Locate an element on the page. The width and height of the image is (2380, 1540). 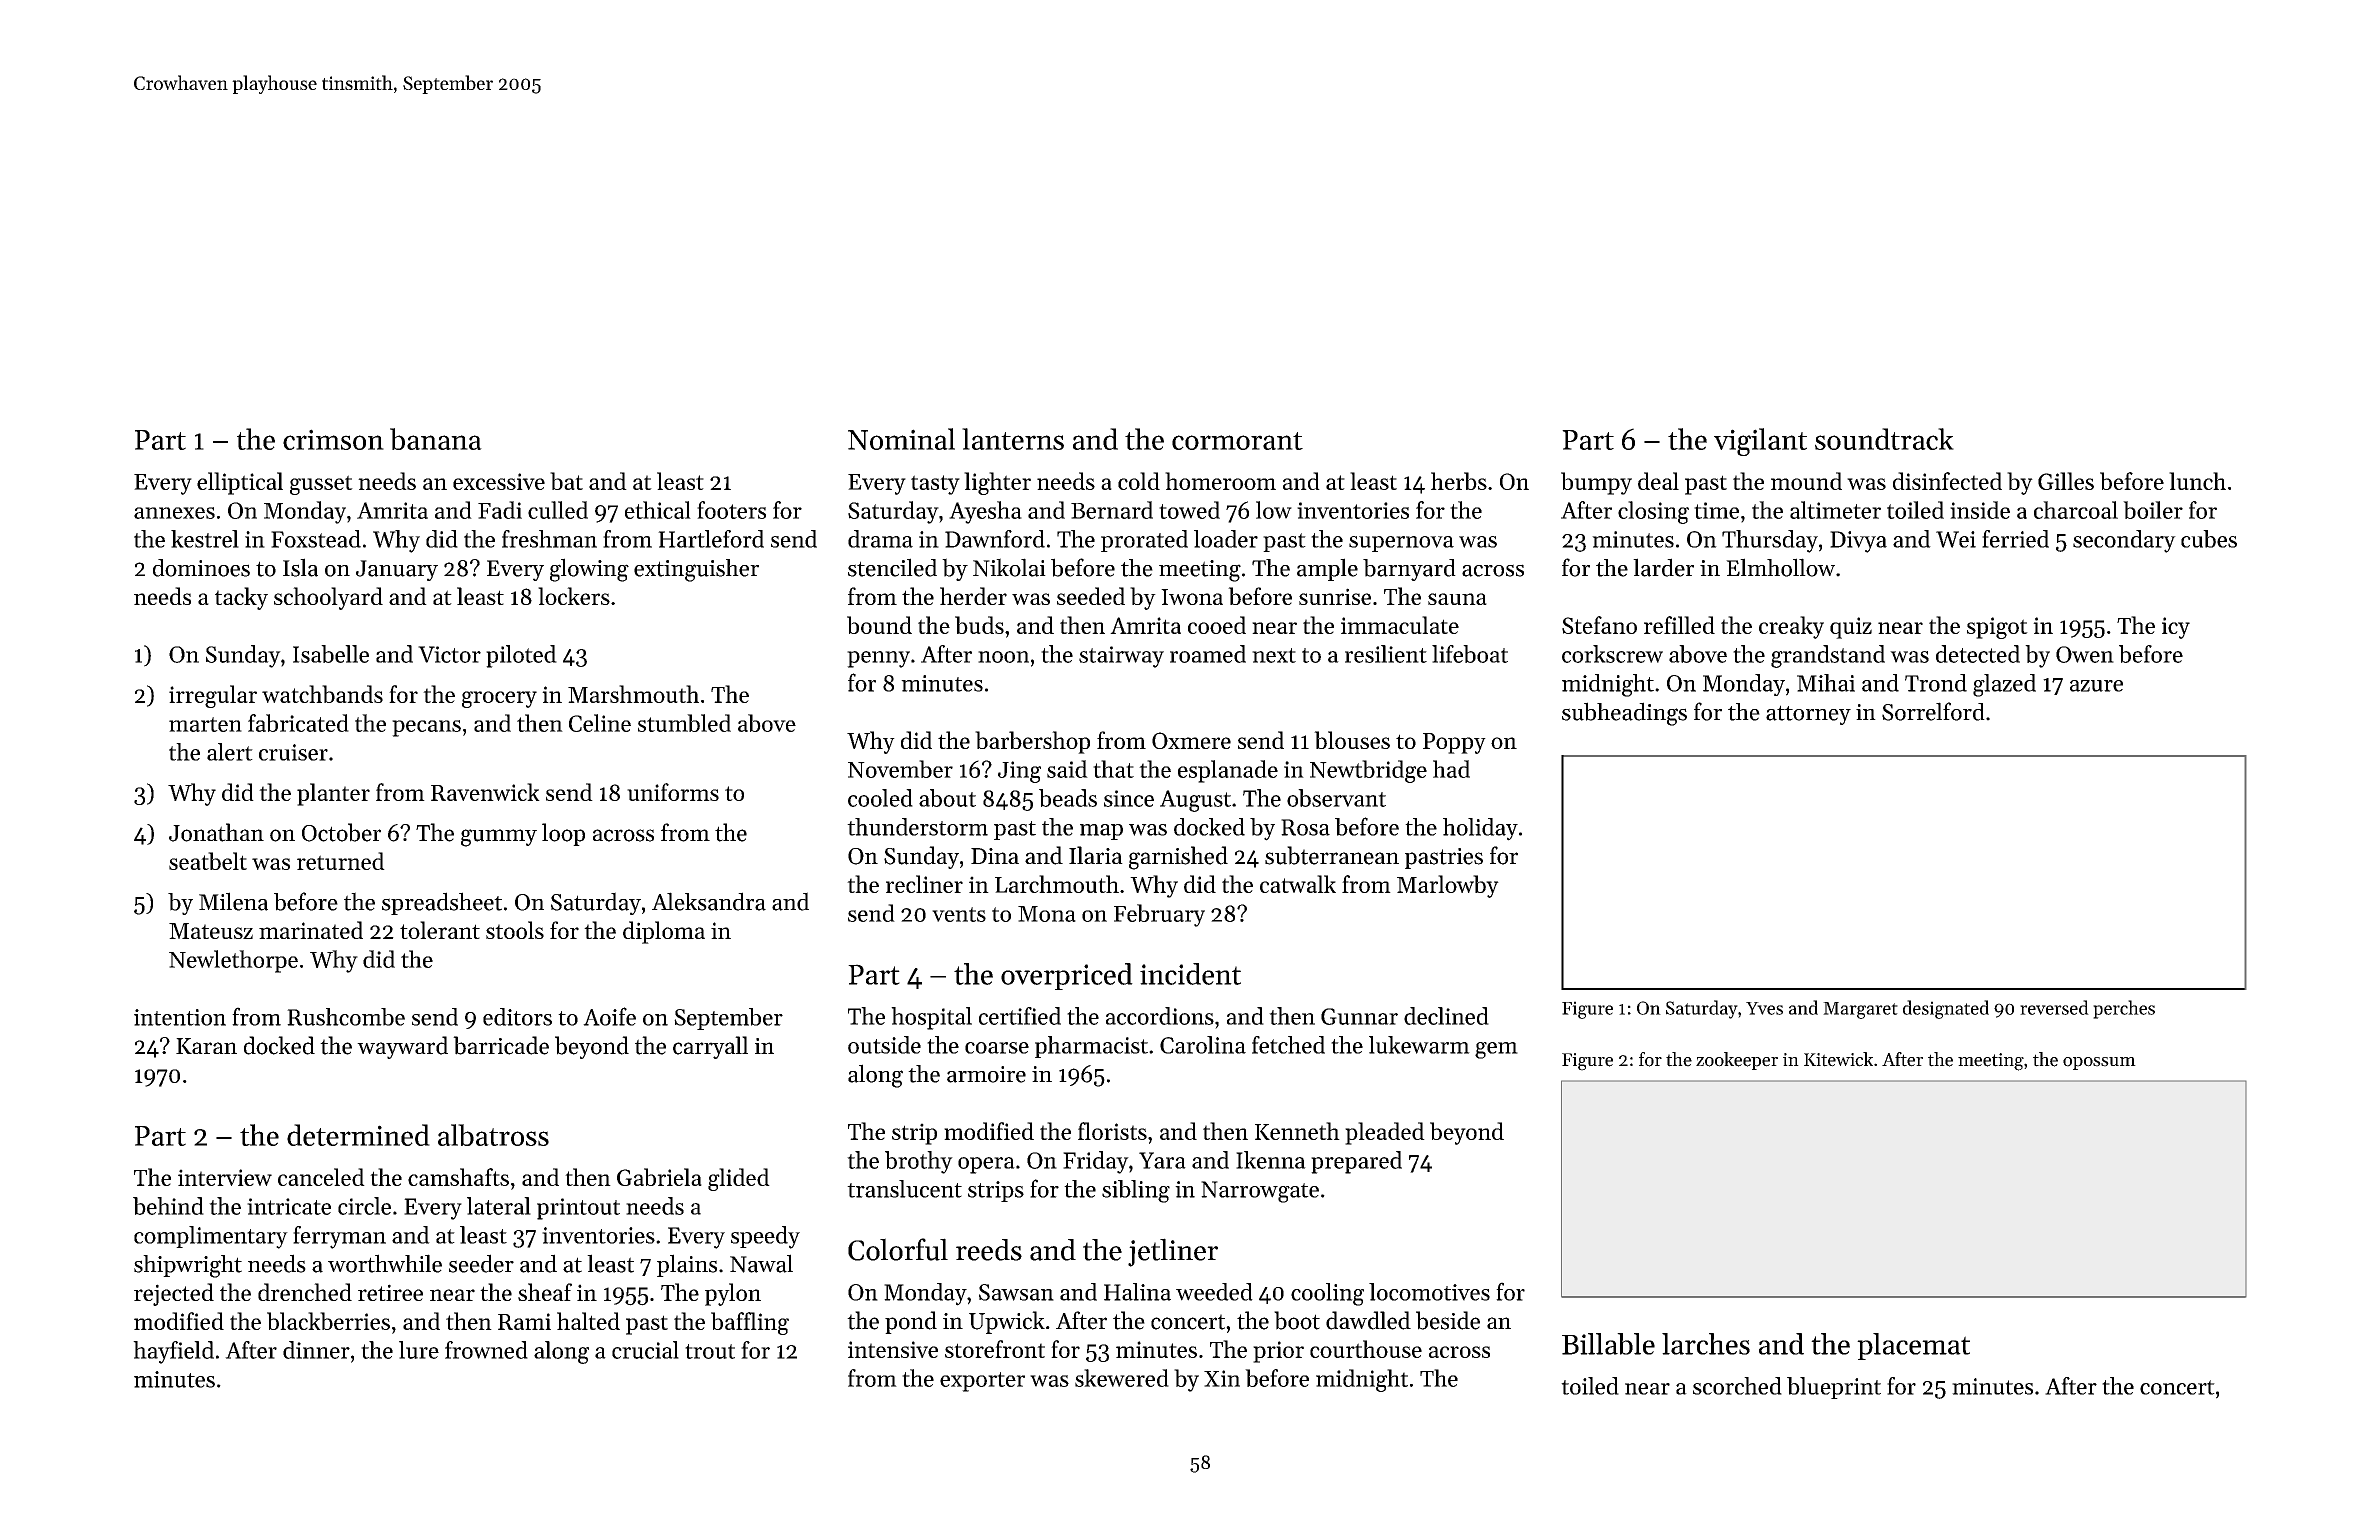
perches is located at coordinates (2124, 1009).
